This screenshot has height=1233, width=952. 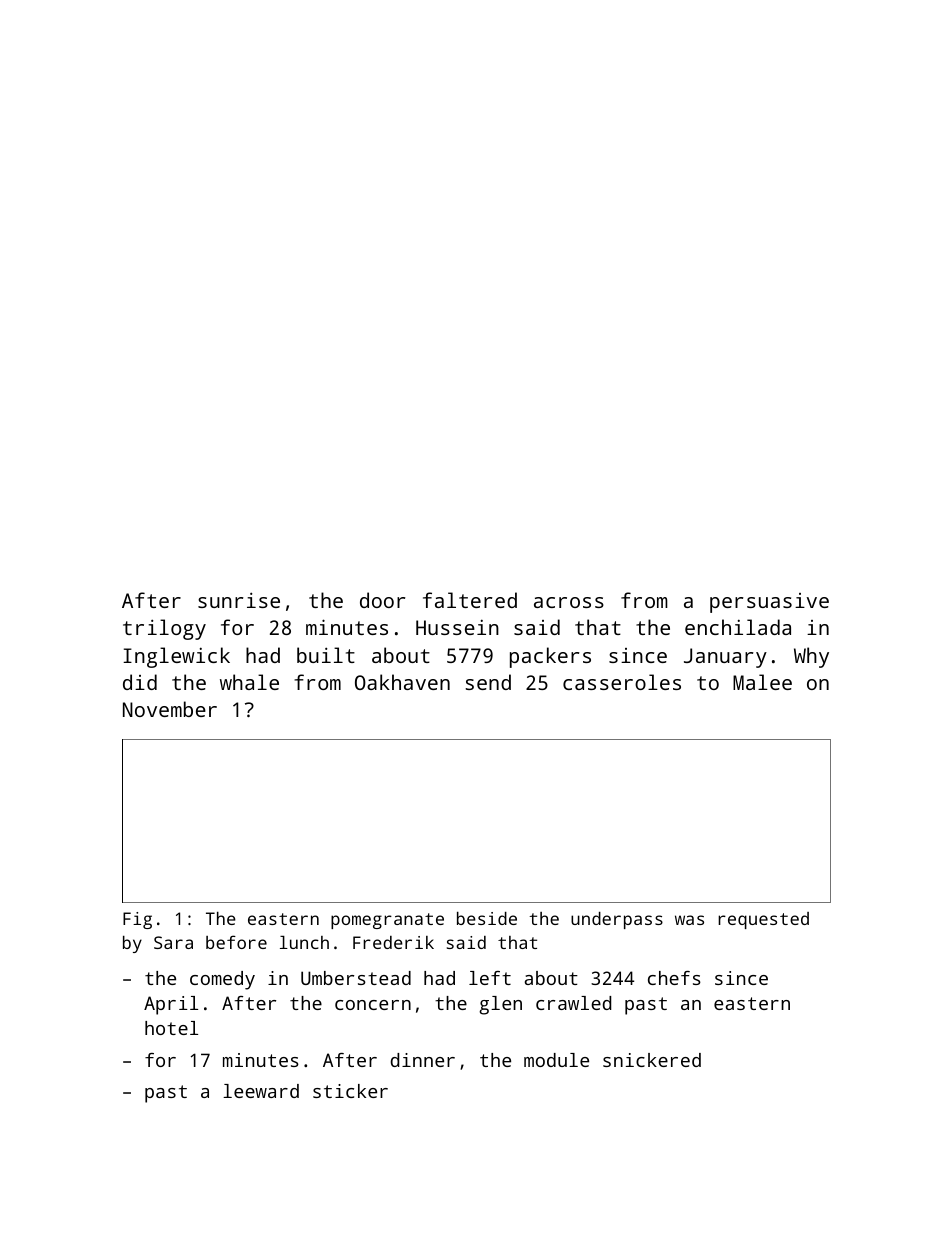 I want to click on before, so click(x=236, y=942).
